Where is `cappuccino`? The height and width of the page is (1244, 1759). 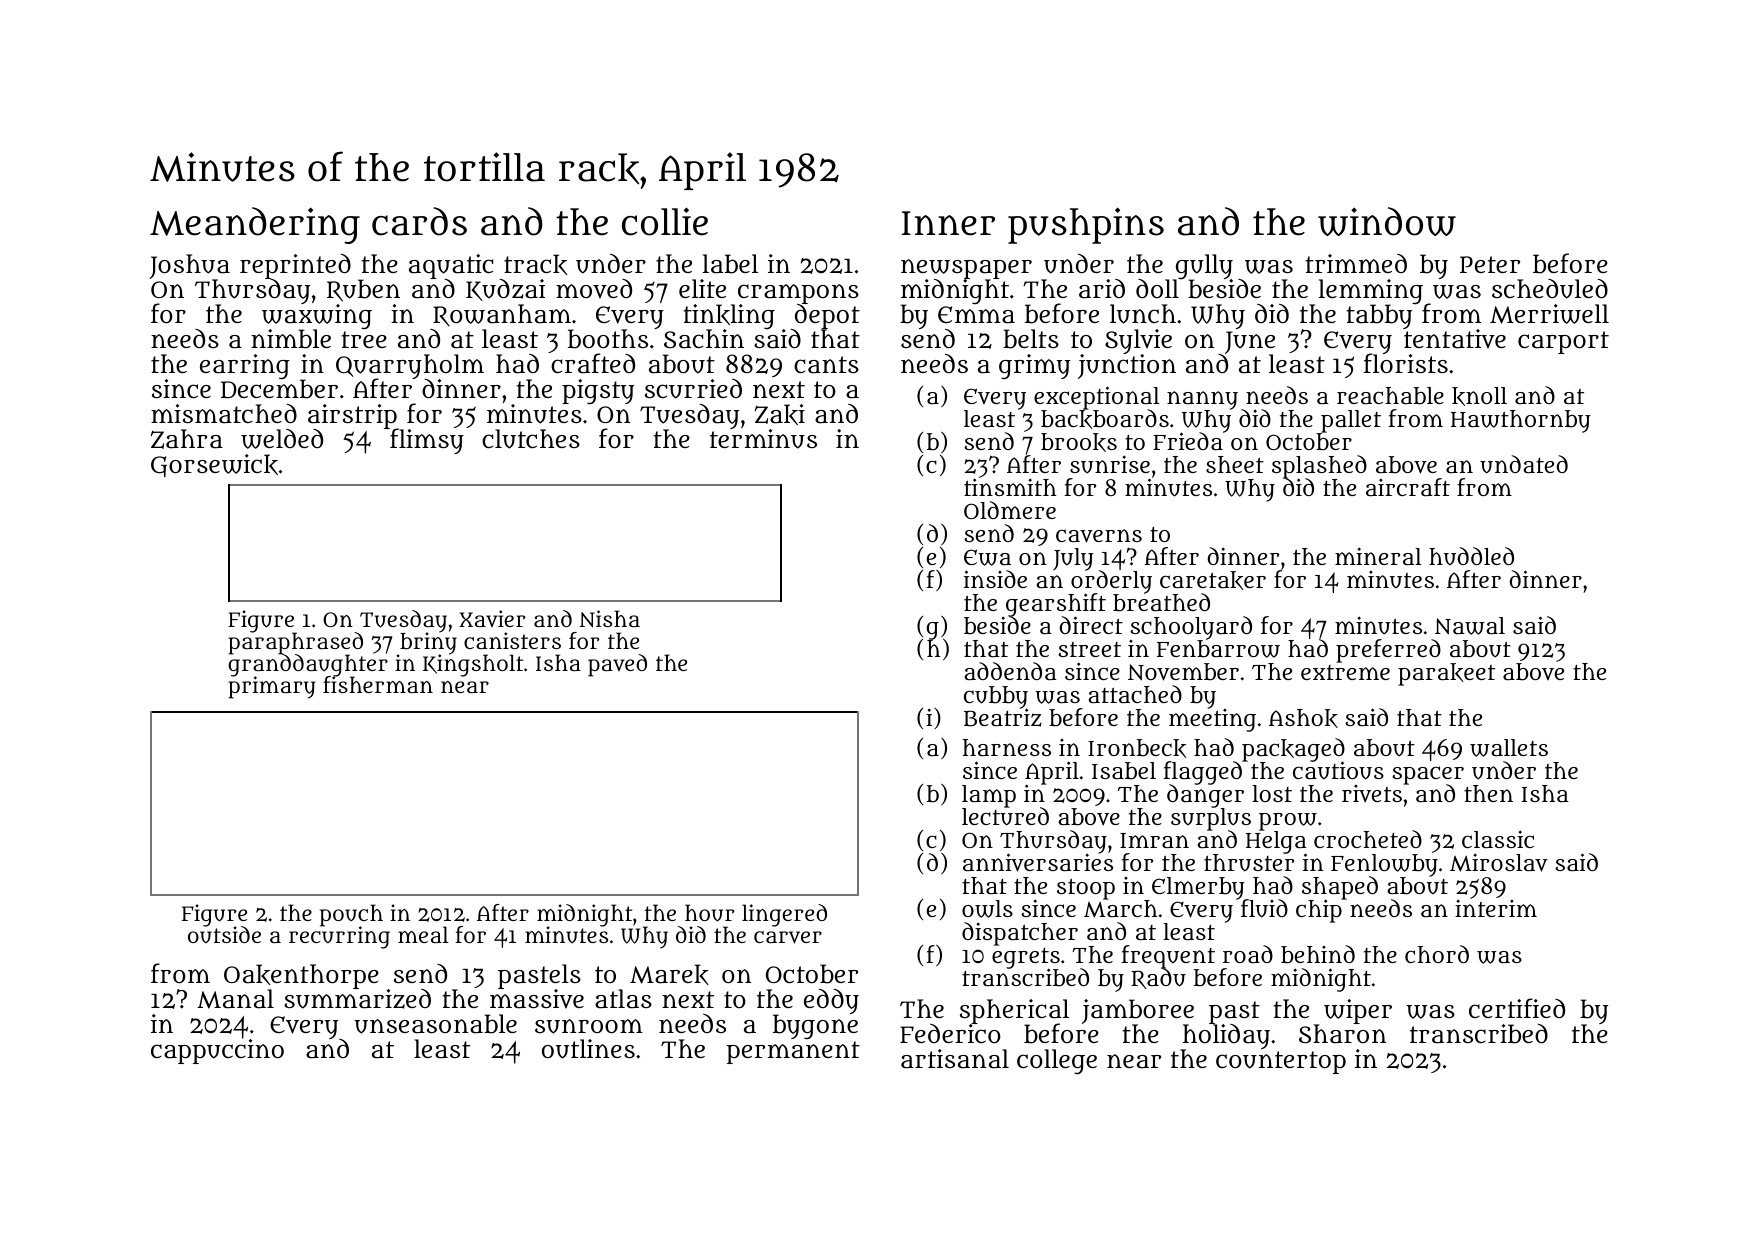
cappuccino is located at coordinates (217, 1051).
